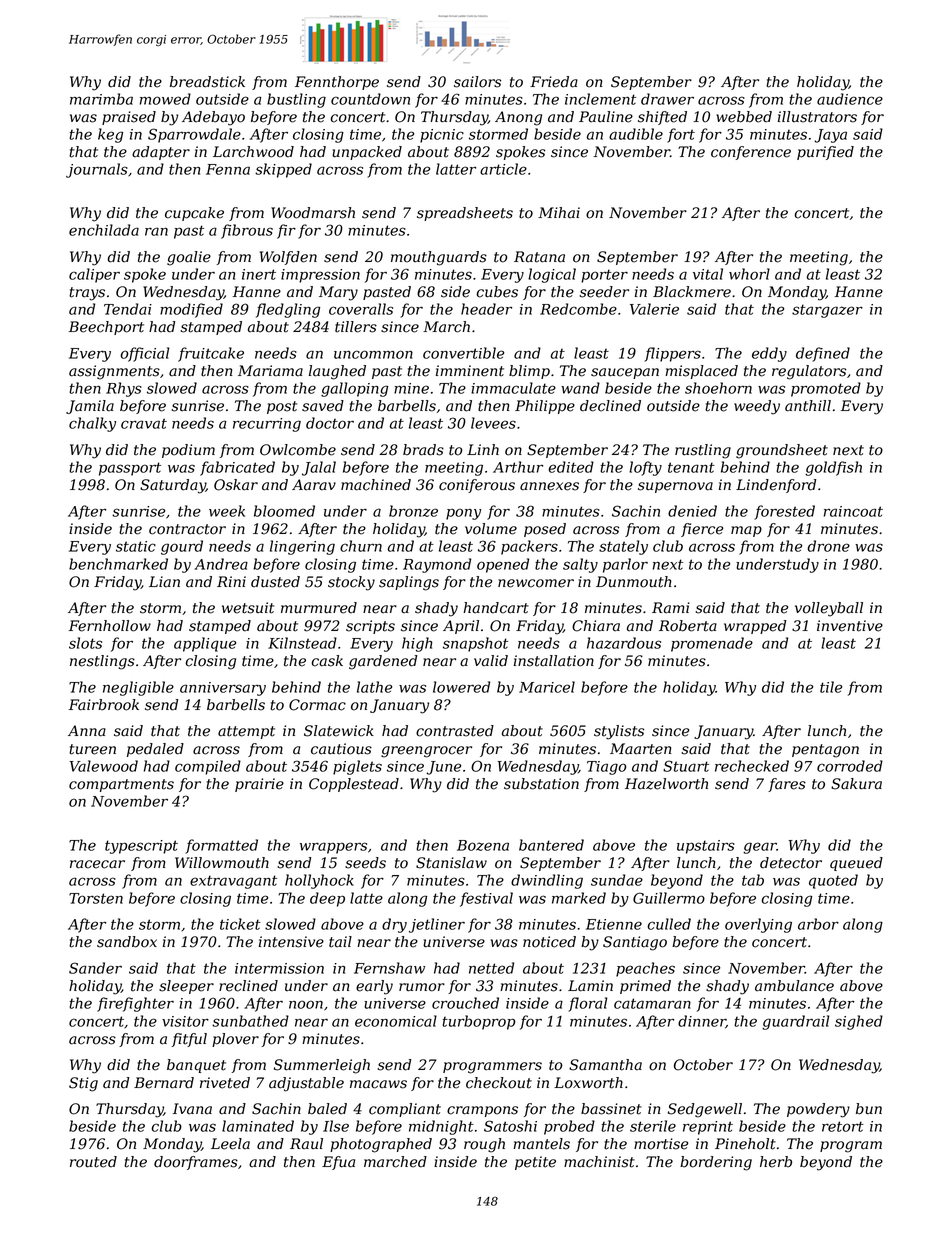 The height and width of the screenshot is (1233, 952). I want to click on uncommon, so click(373, 354).
